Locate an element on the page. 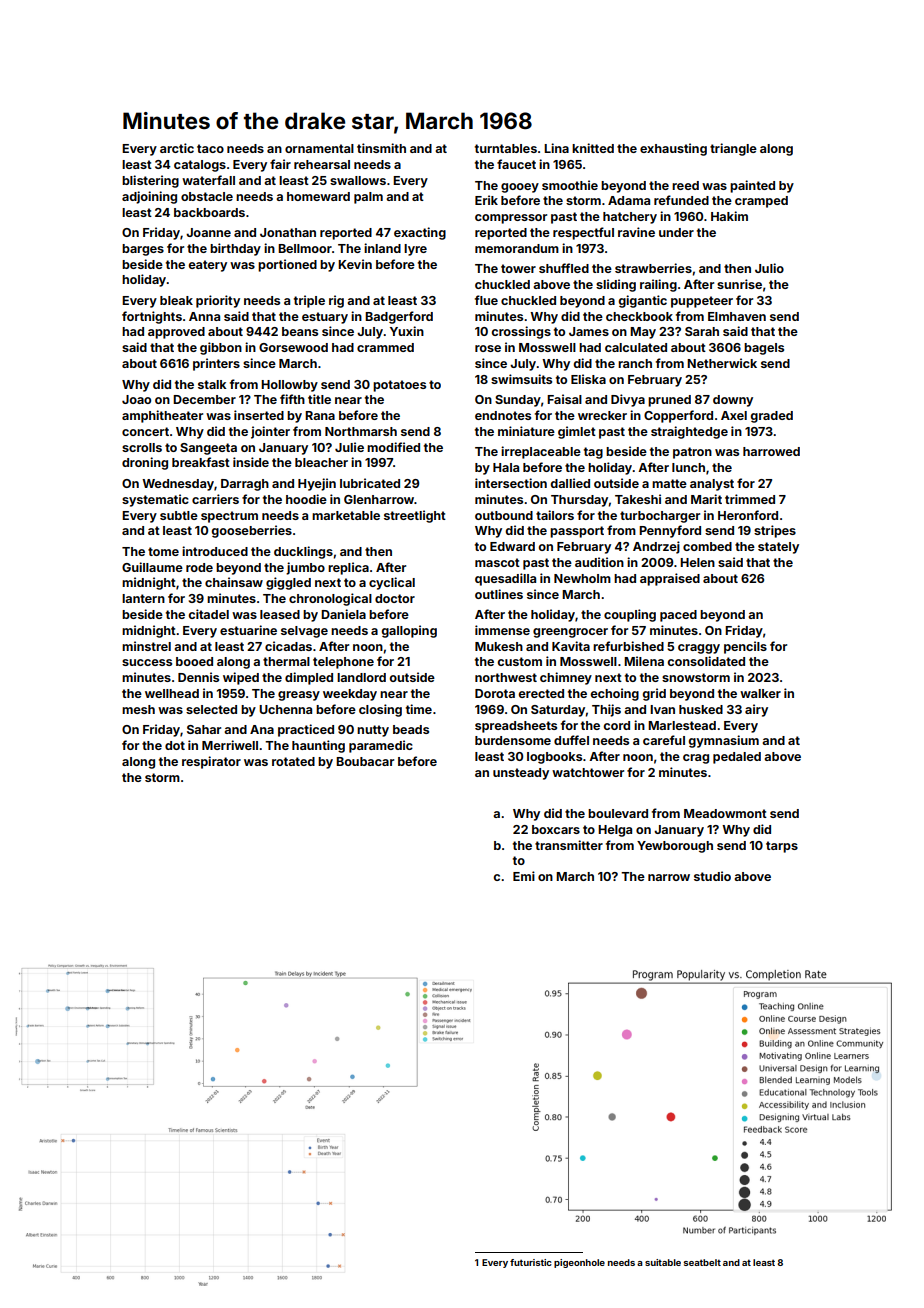 Image resolution: width=924 pixels, height=1308 pixels. transmitter is located at coordinates (569, 845).
